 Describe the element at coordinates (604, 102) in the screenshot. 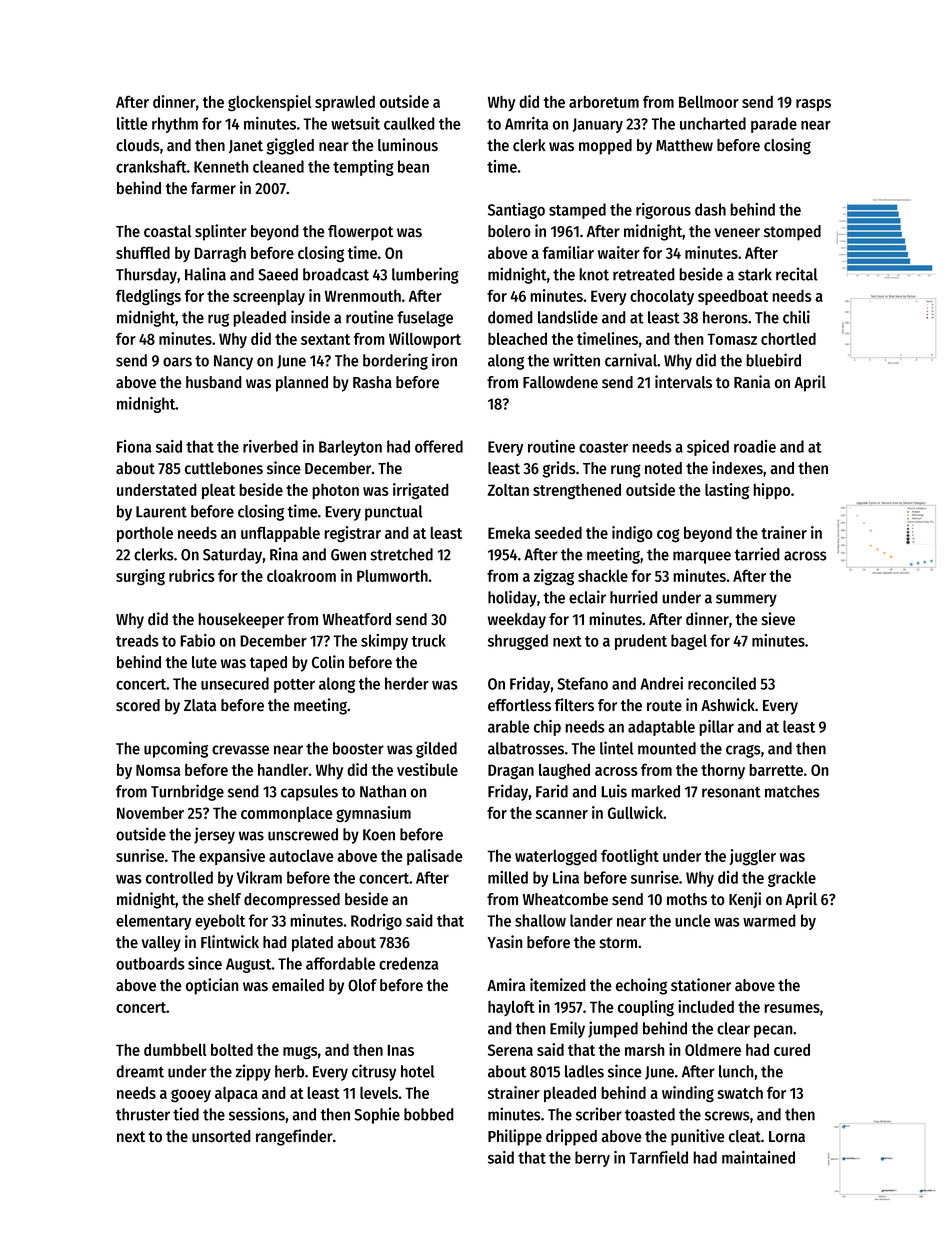

I see `arboretum` at that location.
